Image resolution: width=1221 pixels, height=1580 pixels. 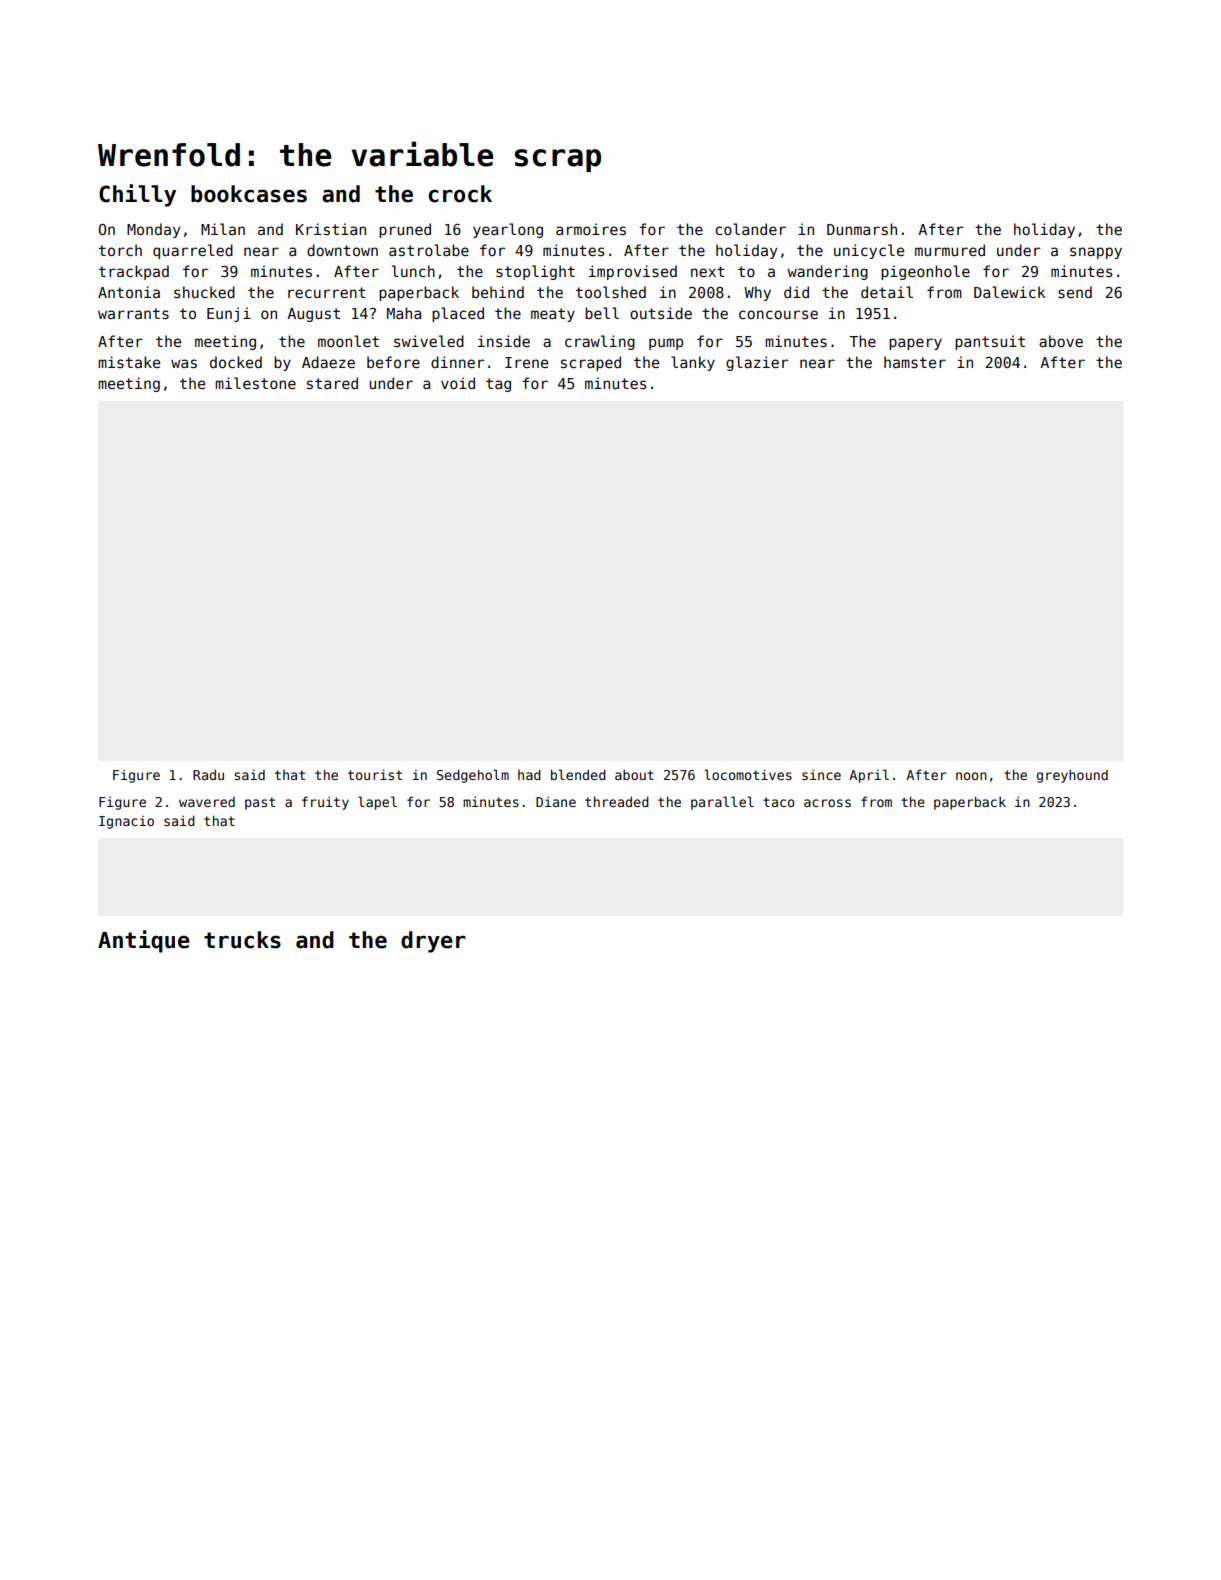 What do you see at coordinates (458, 314) in the document?
I see `placed` at bounding box center [458, 314].
